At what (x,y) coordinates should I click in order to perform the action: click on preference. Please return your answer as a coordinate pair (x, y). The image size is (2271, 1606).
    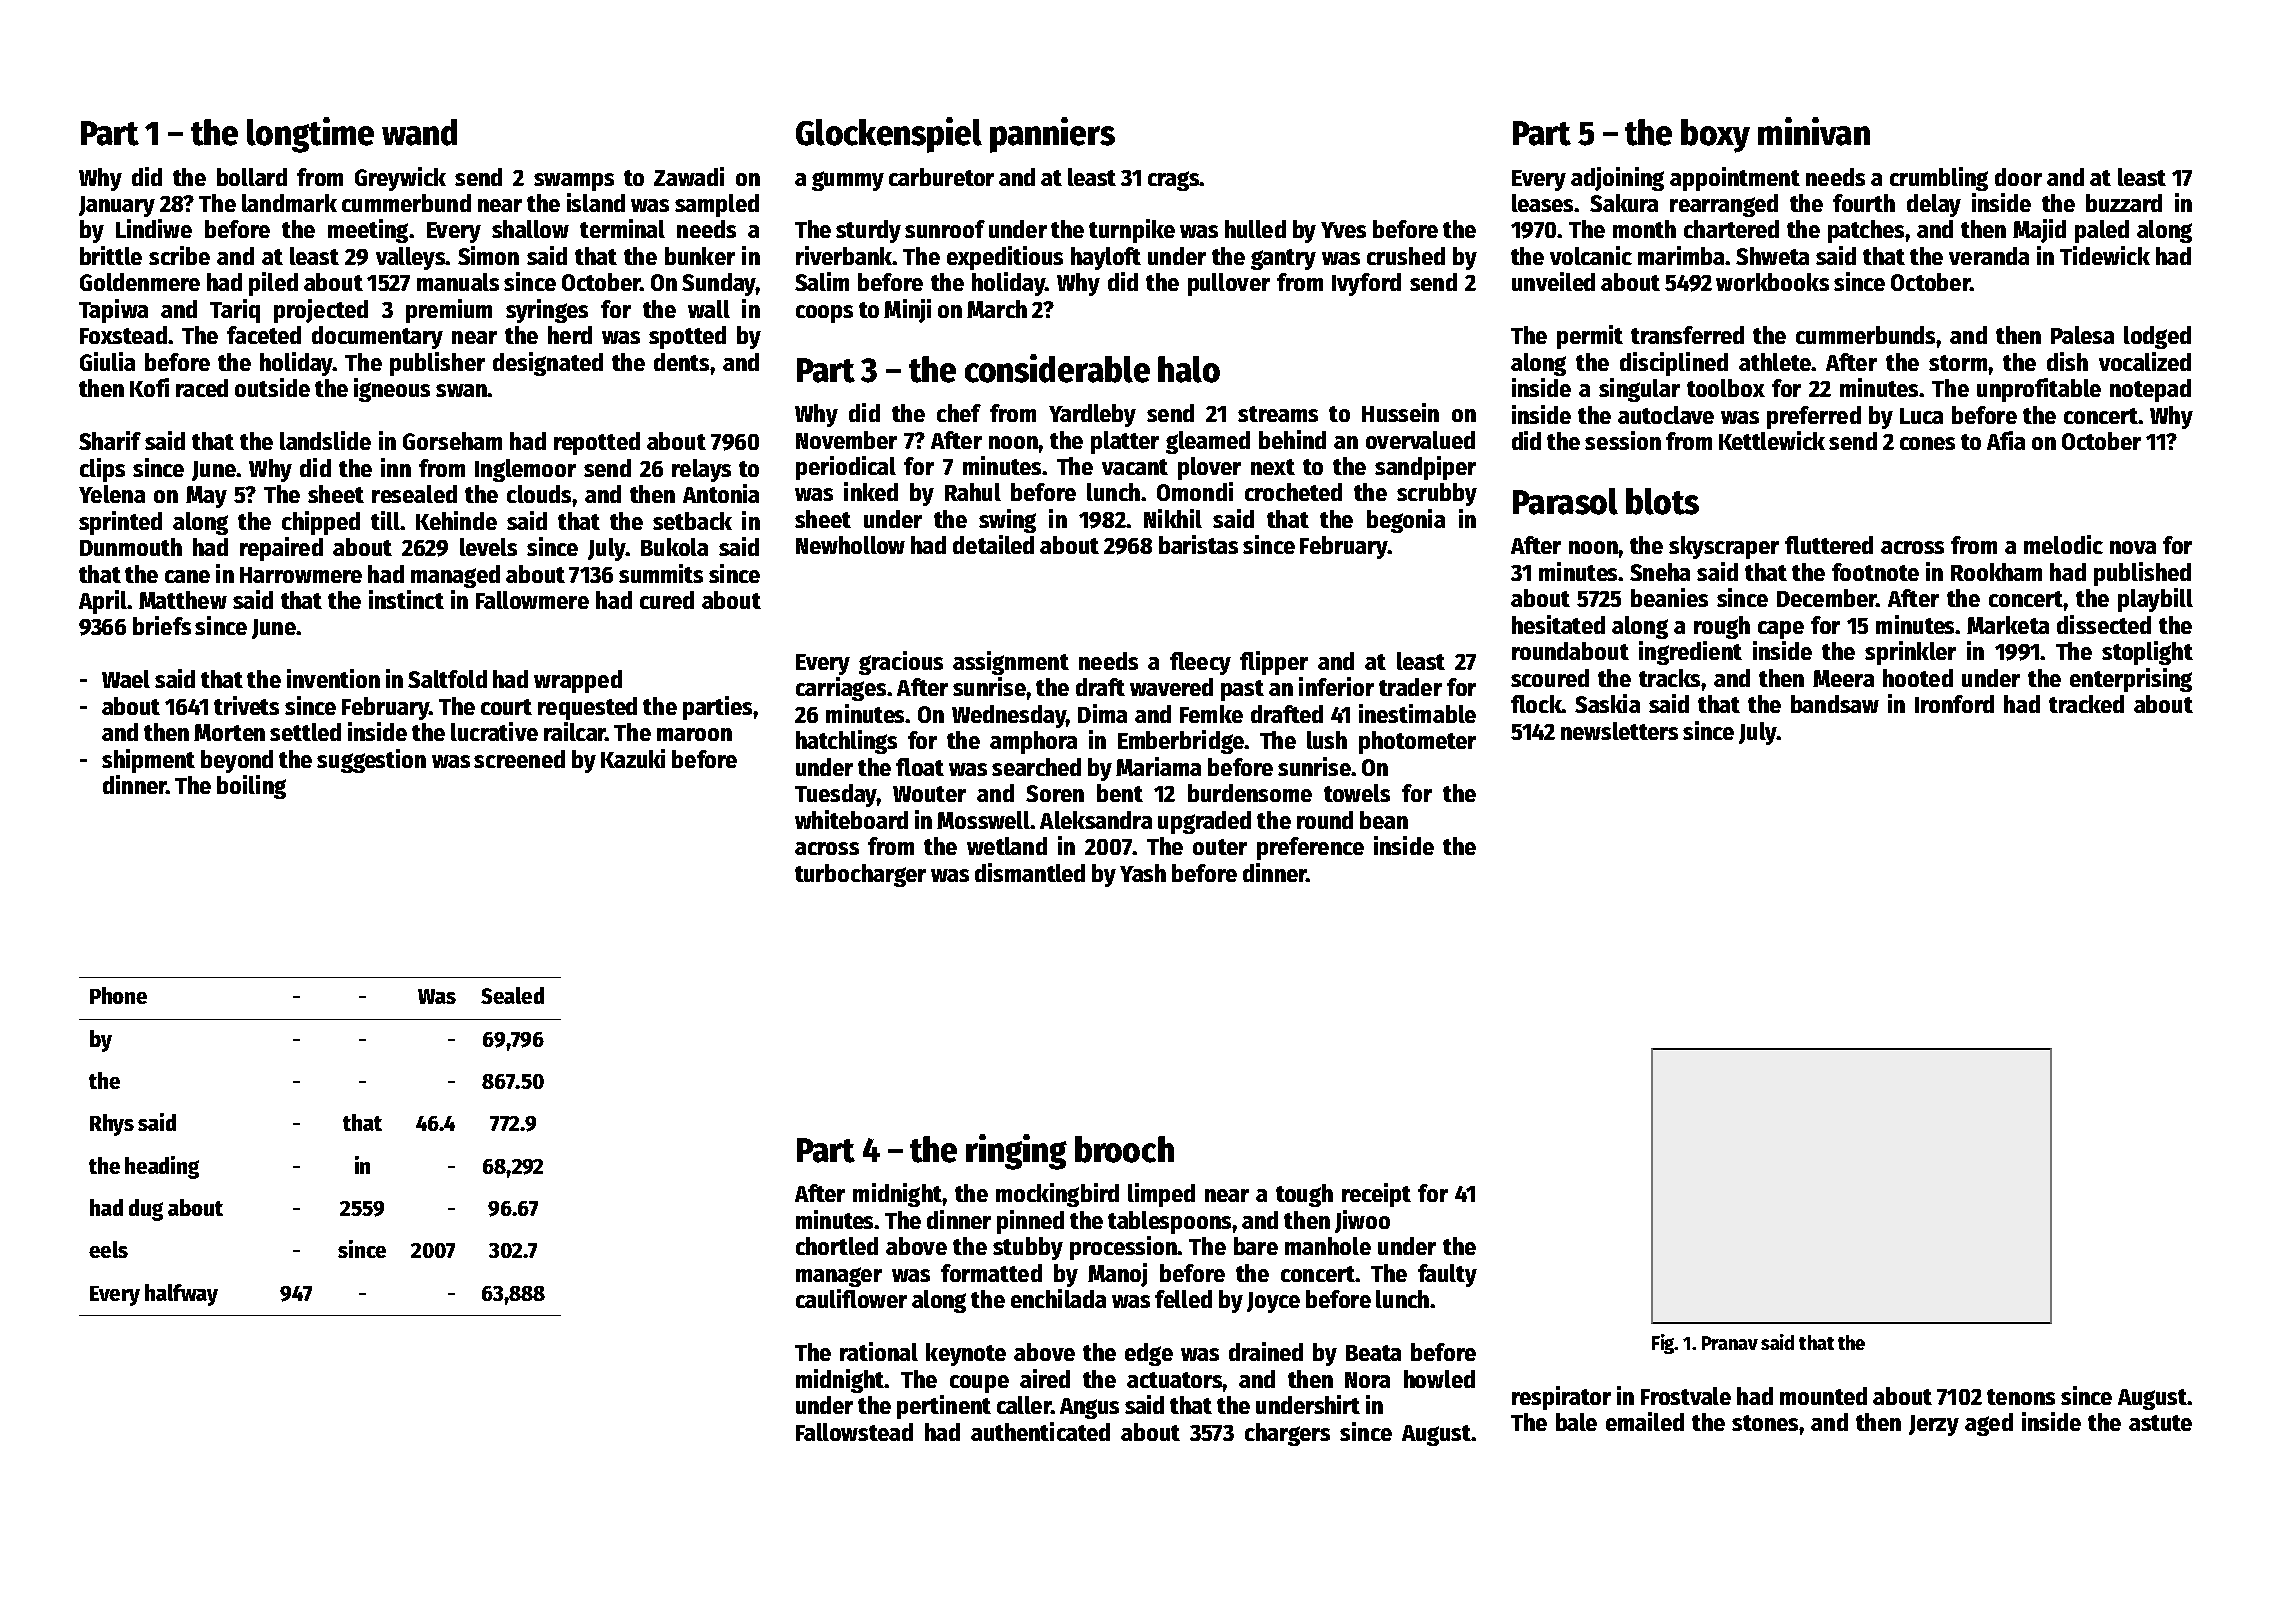
    Looking at the image, I should click on (1310, 848).
